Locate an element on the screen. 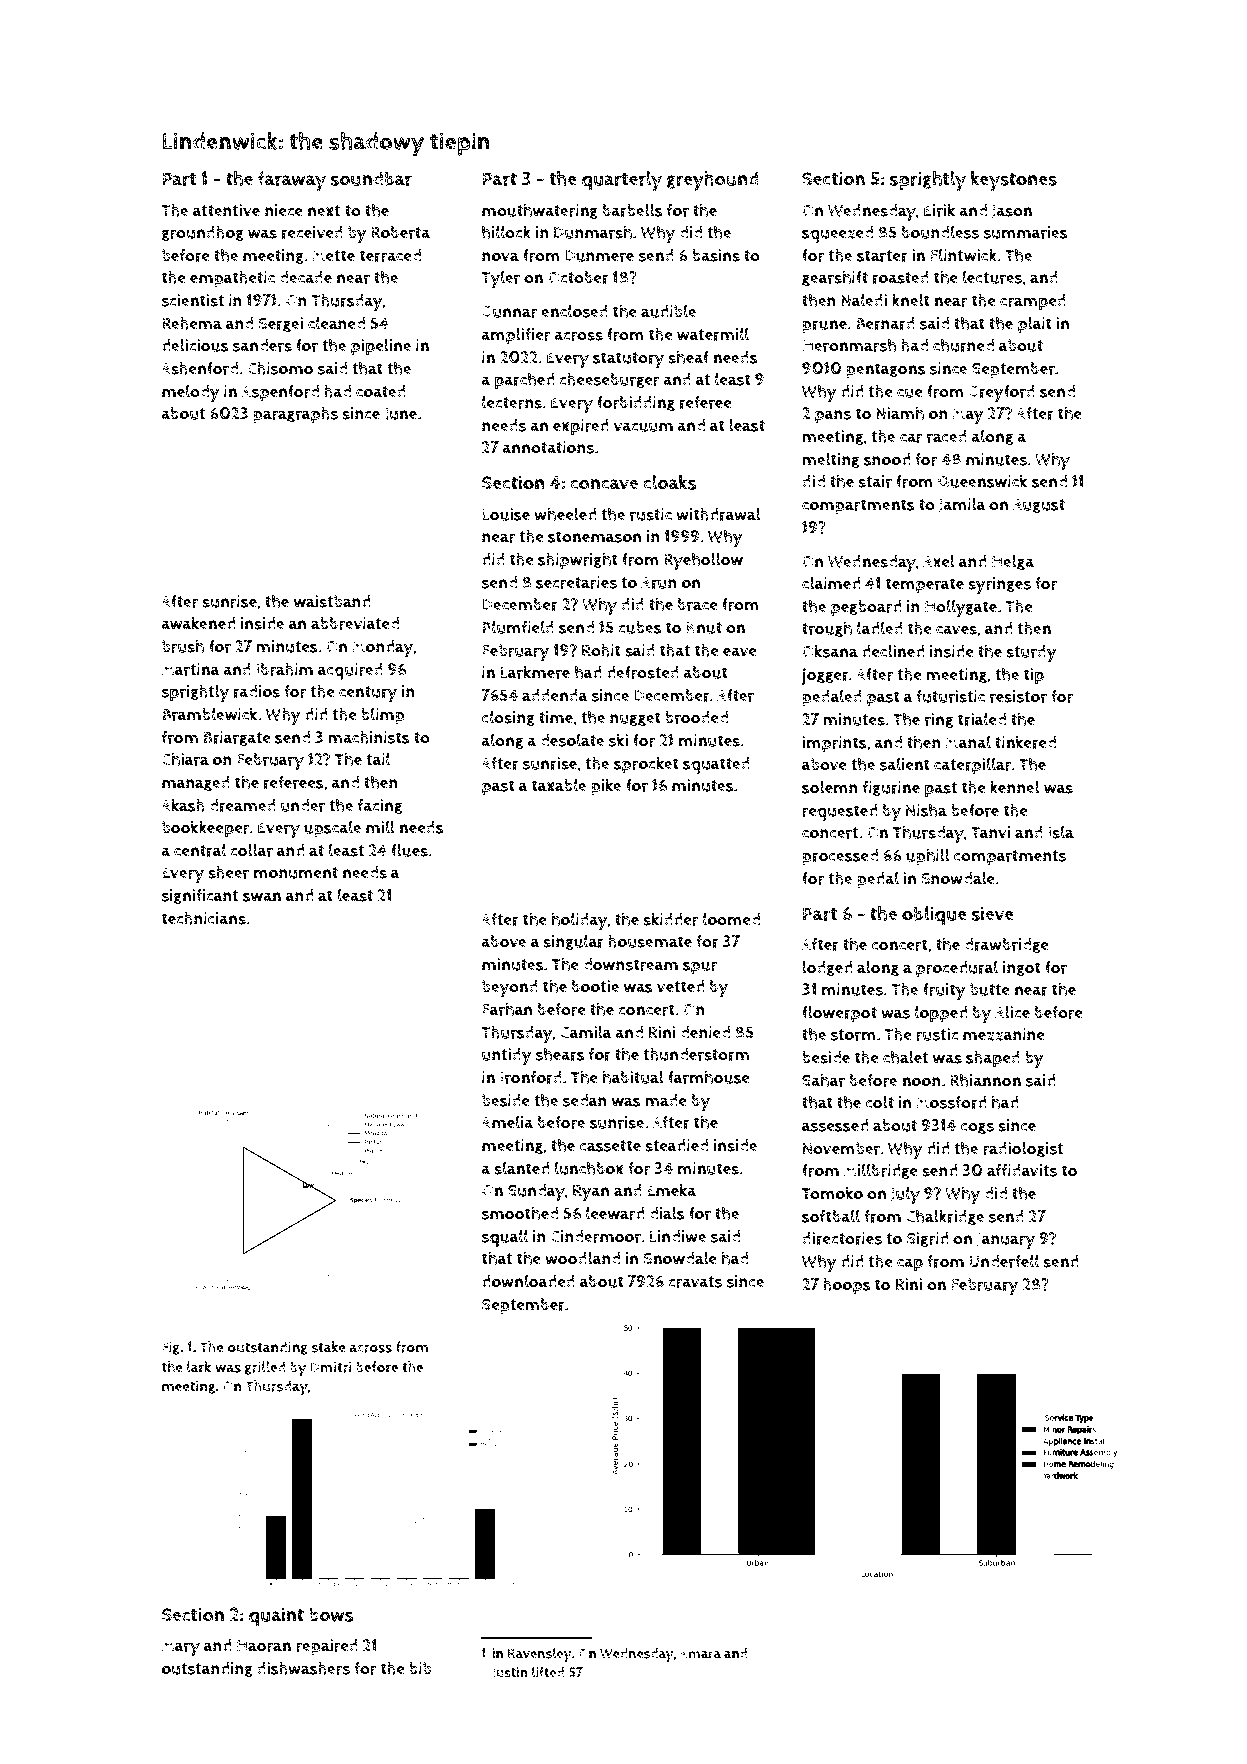 This screenshot has height=1764, width=1247. pentagons is located at coordinates (886, 371).
